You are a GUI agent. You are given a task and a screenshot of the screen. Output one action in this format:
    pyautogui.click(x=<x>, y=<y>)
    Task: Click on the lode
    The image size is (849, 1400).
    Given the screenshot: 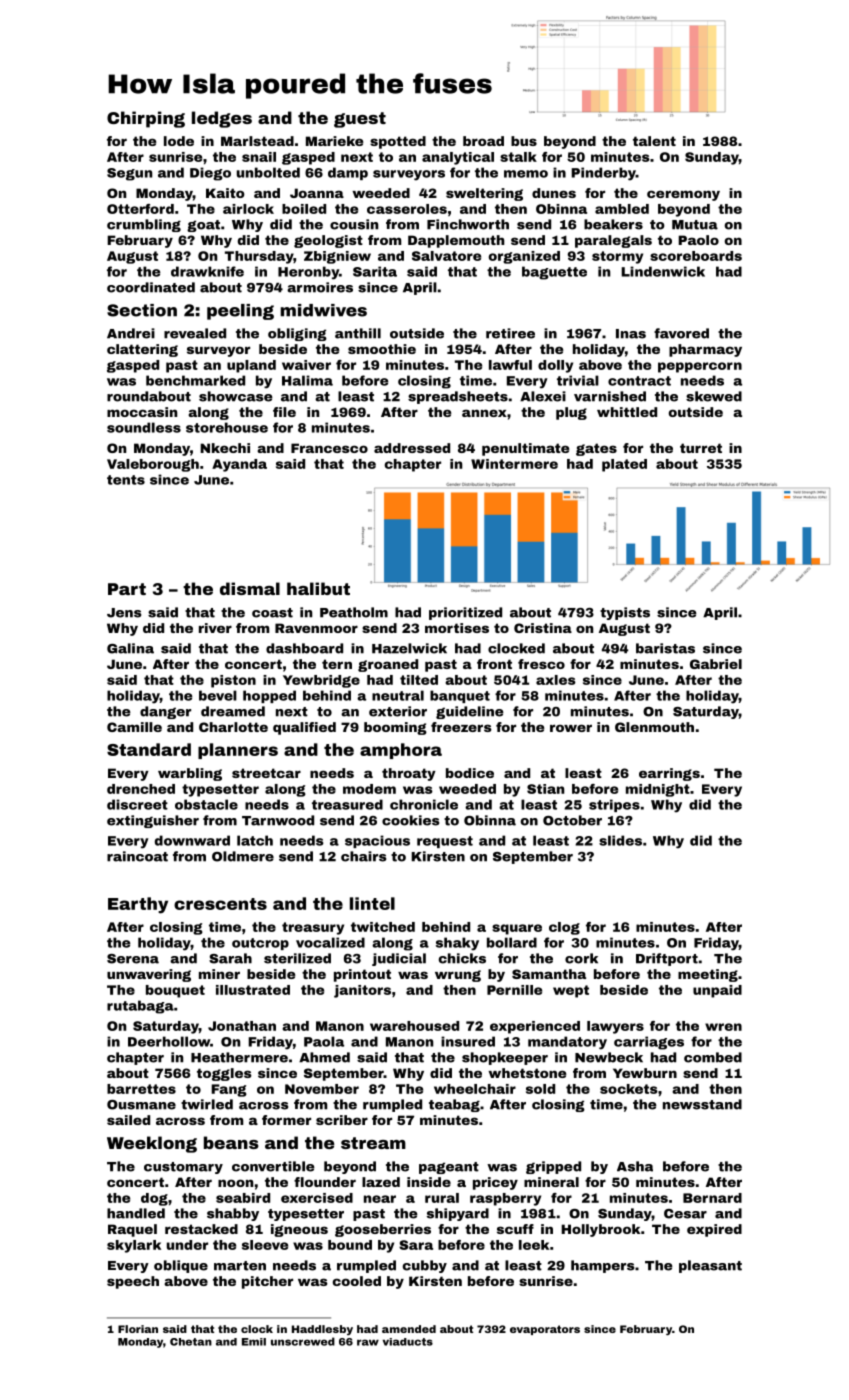 What is the action you would take?
    pyautogui.click(x=179, y=141)
